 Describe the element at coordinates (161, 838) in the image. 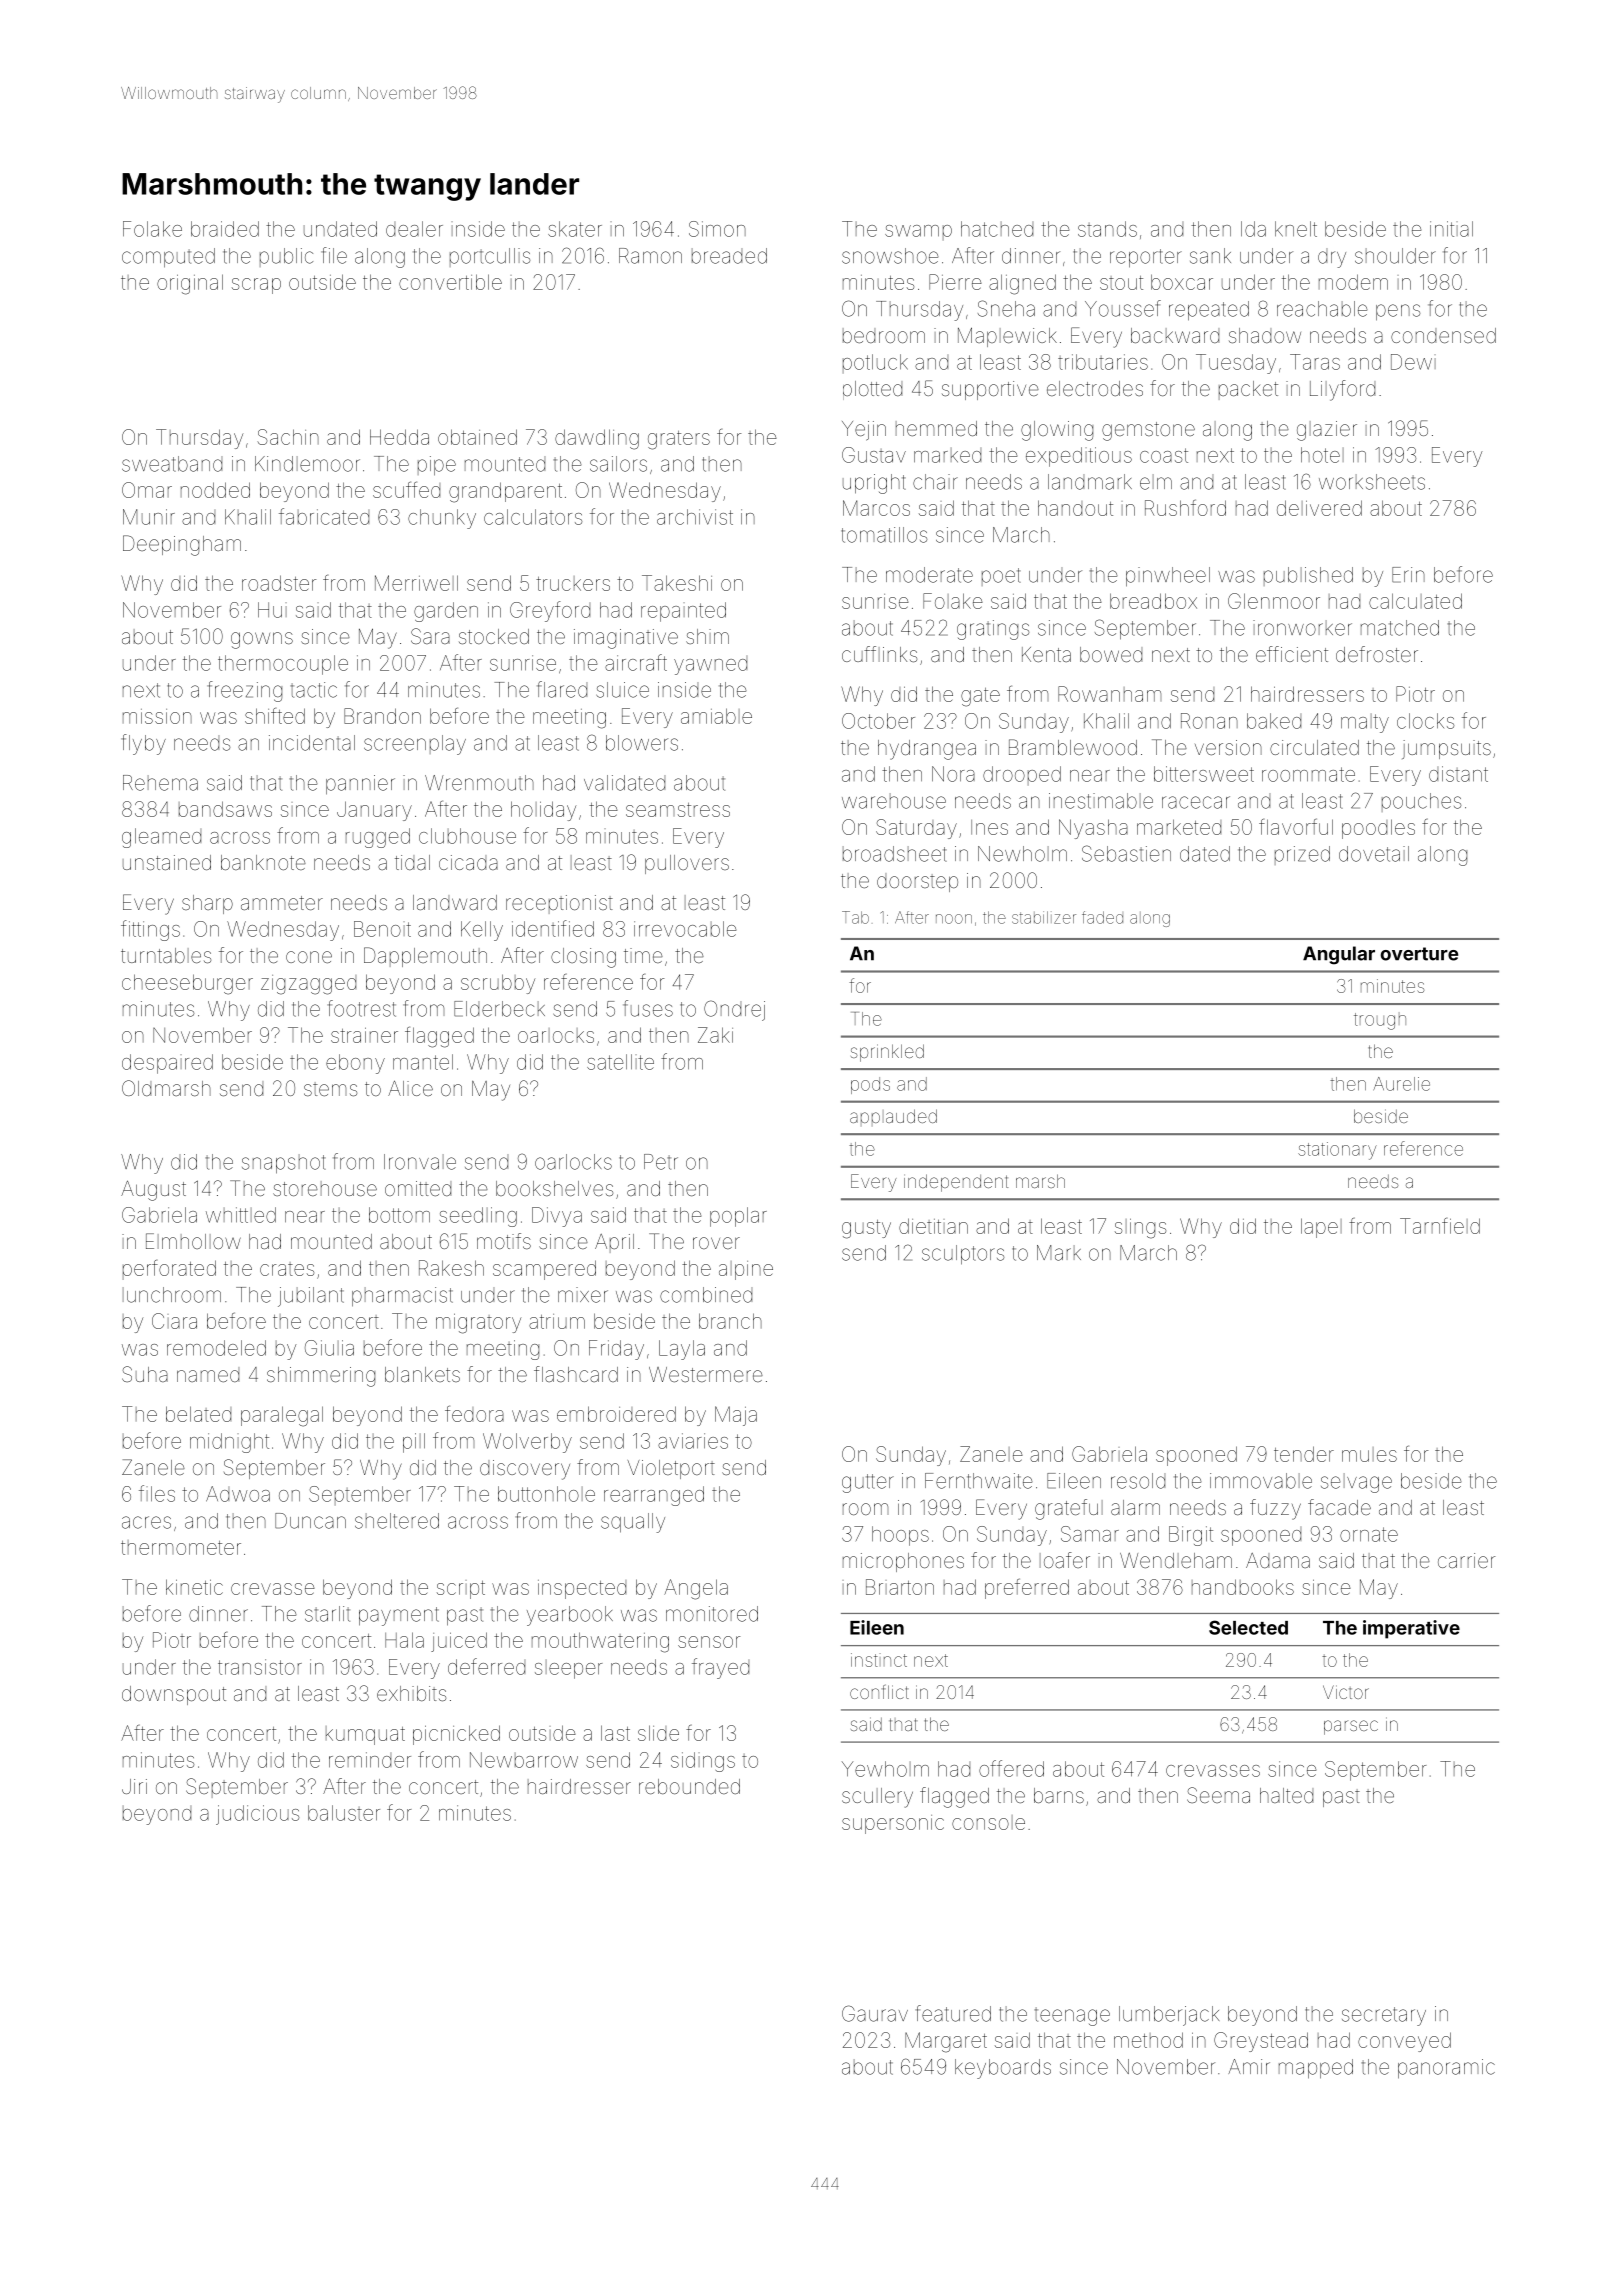

I see `gleamed` at that location.
